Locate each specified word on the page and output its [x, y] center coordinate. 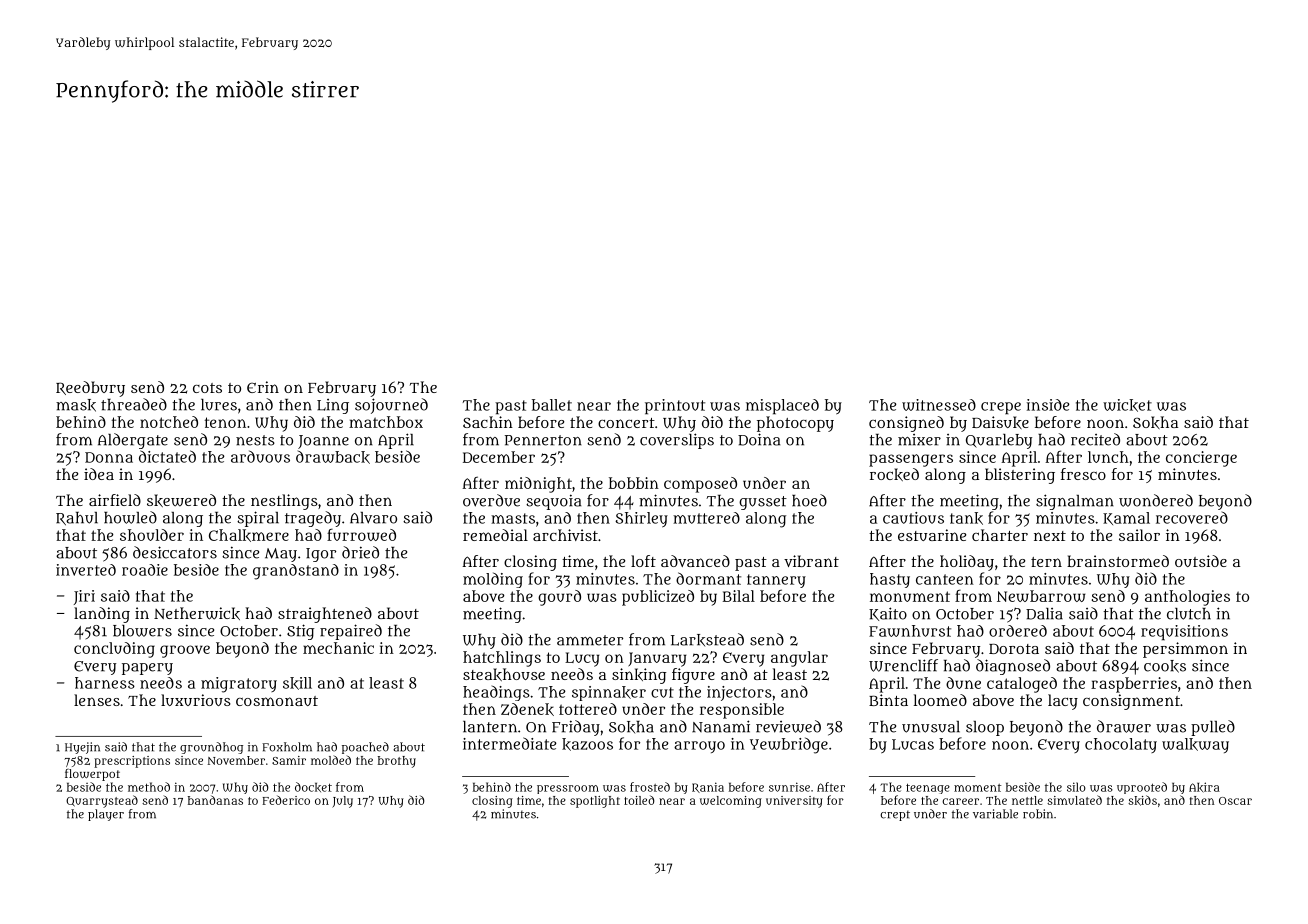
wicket [1127, 405]
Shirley [641, 519]
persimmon [1185, 650]
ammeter [590, 640]
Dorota [1014, 649]
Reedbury [90, 389]
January [657, 659]
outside [1201, 561]
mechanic [338, 648]
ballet [552, 405]
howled [130, 517]
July [342, 802]
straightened [325, 615]
